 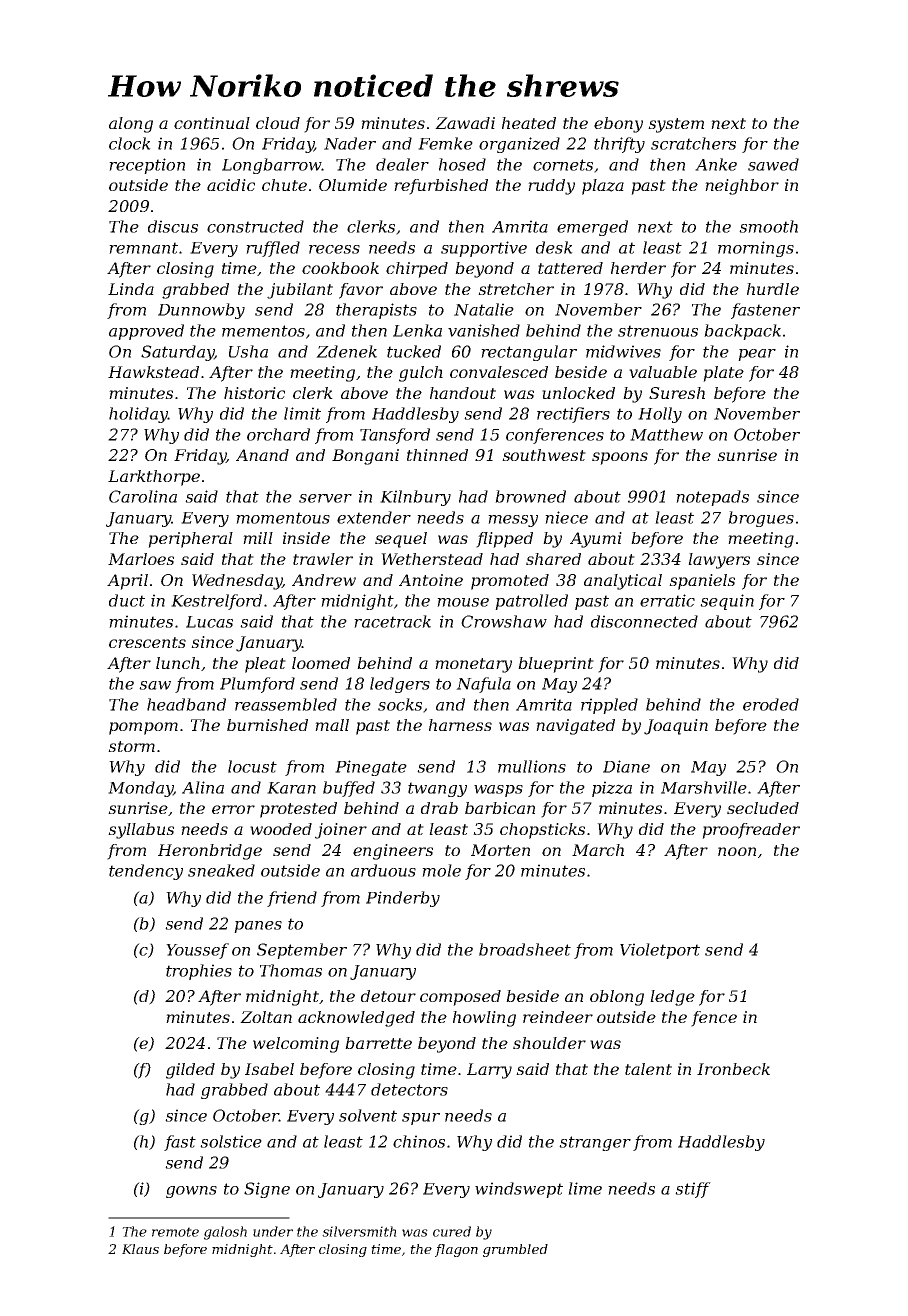 What do you see at coordinates (131, 125) in the screenshot?
I see `along` at bounding box center [131, 125].
